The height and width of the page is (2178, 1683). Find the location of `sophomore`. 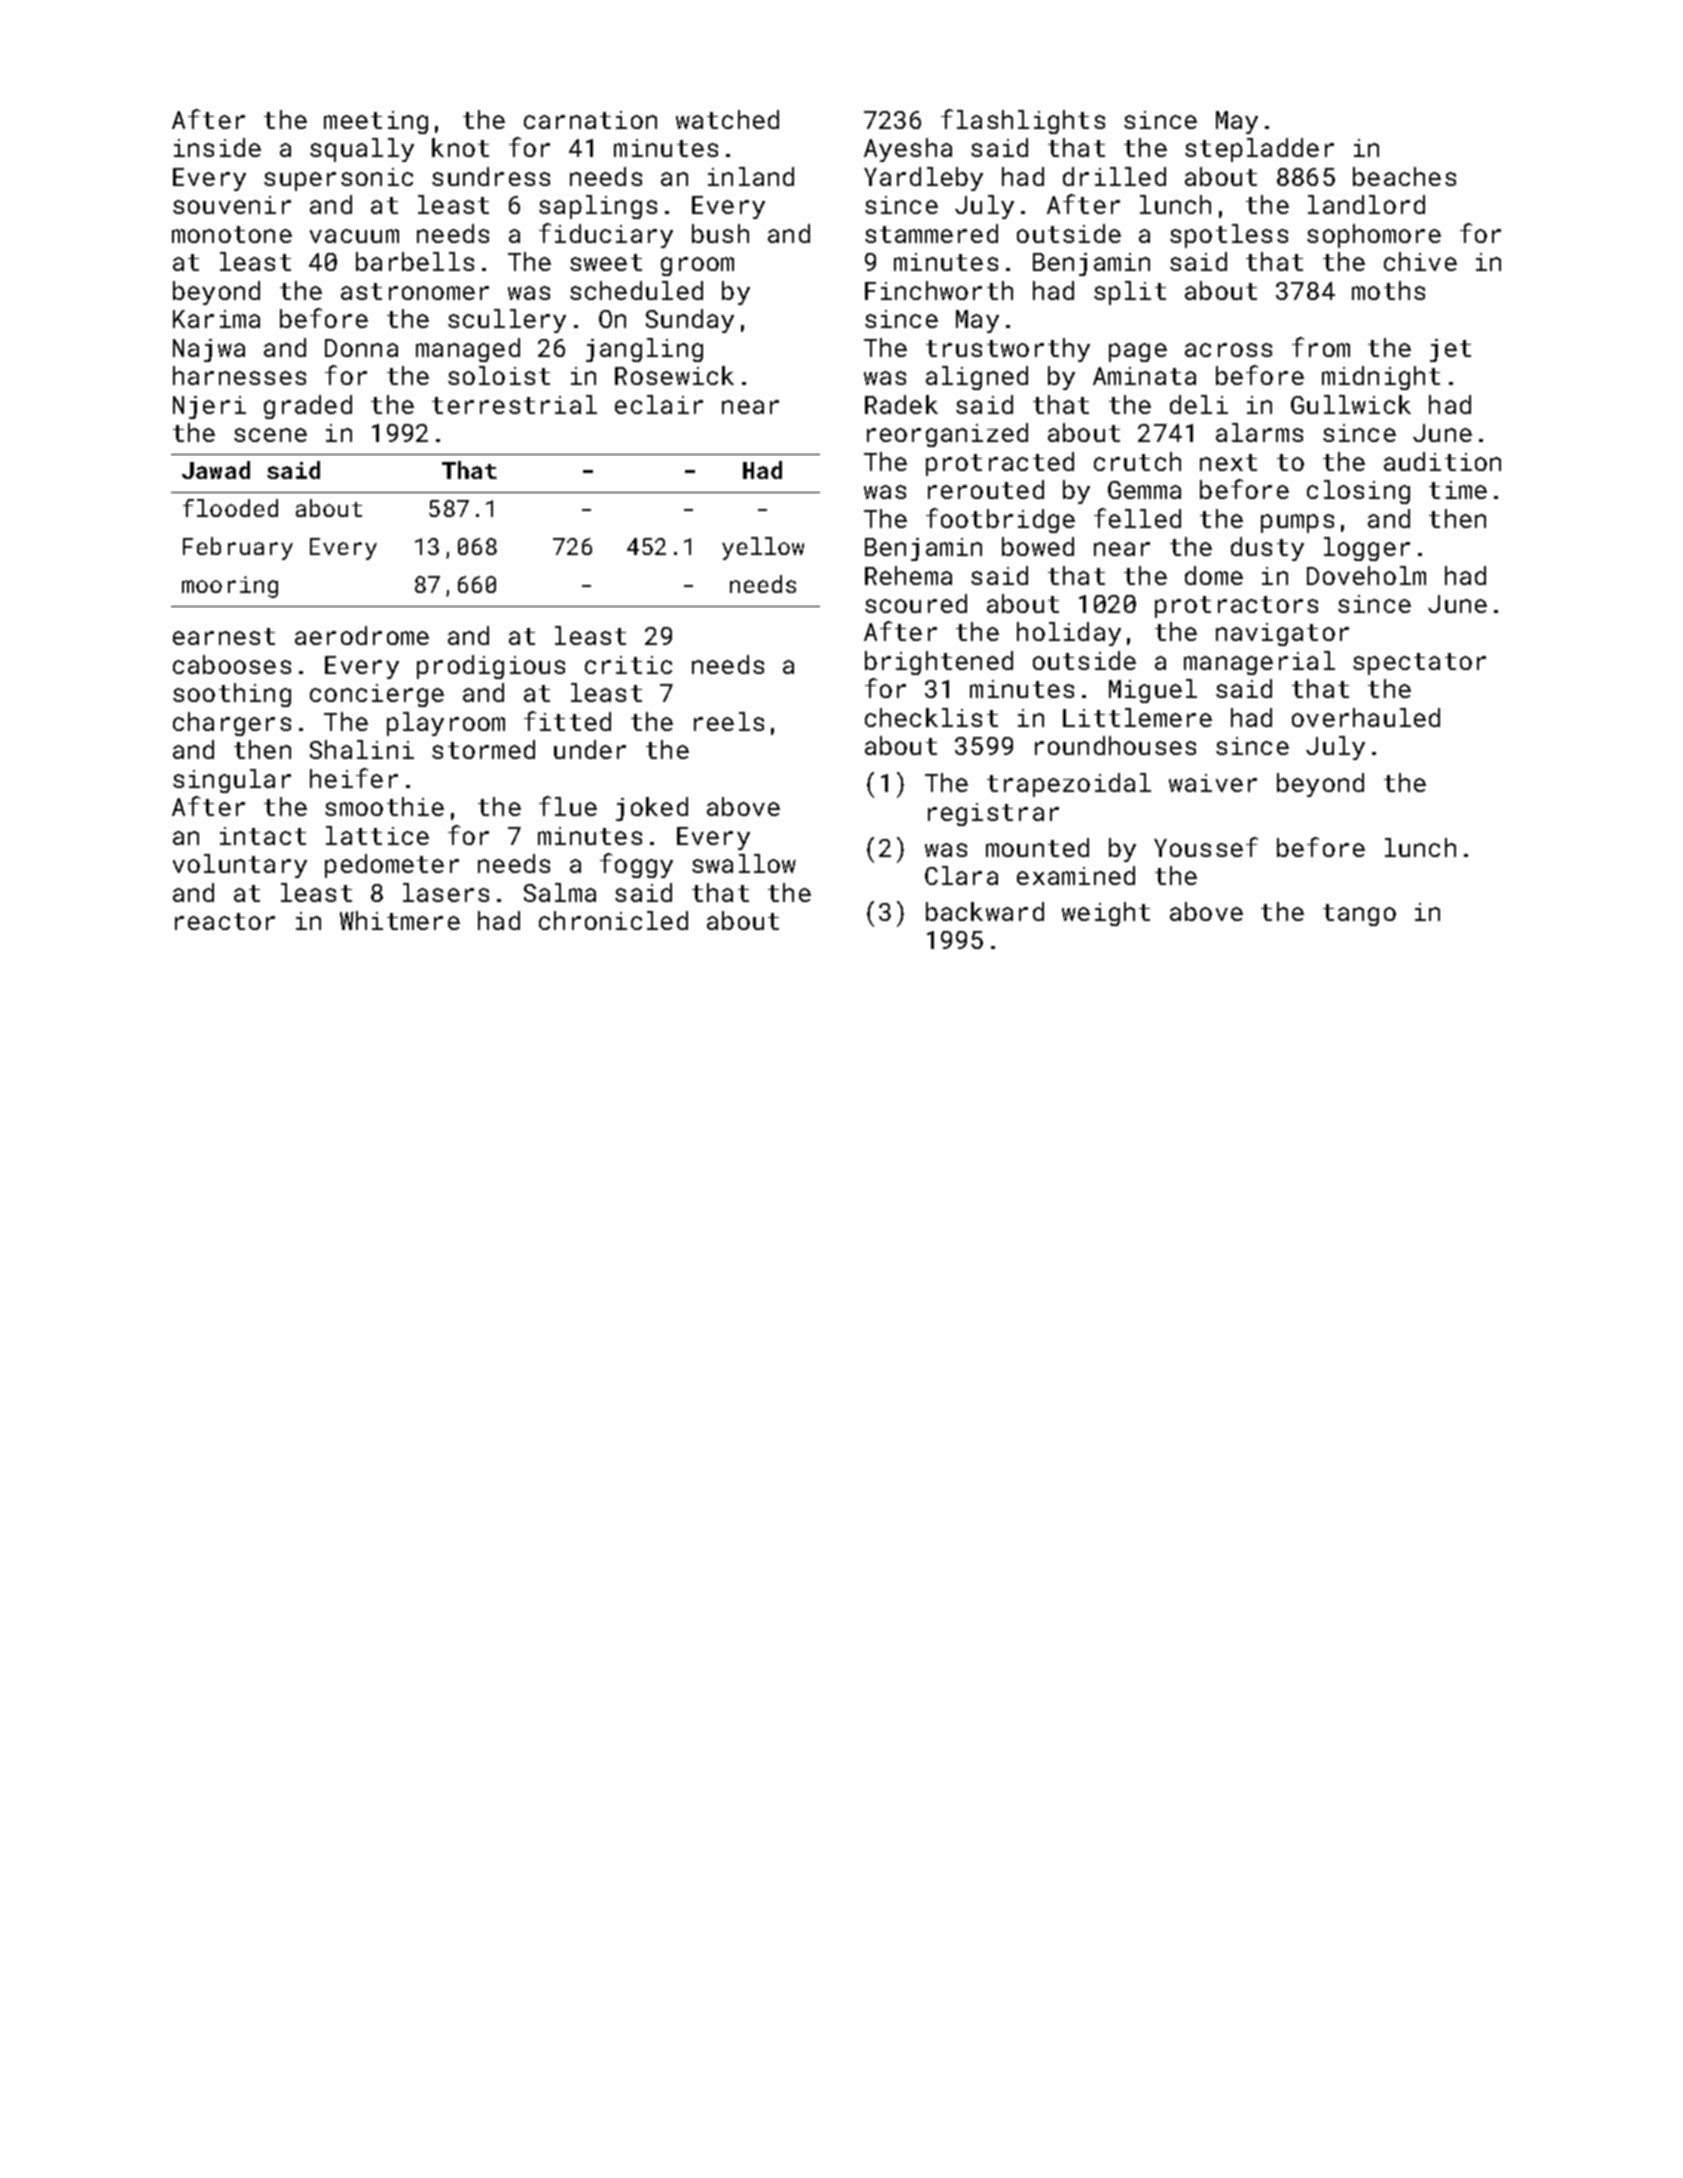

sophomore is located at coordinates (1374, 236).
